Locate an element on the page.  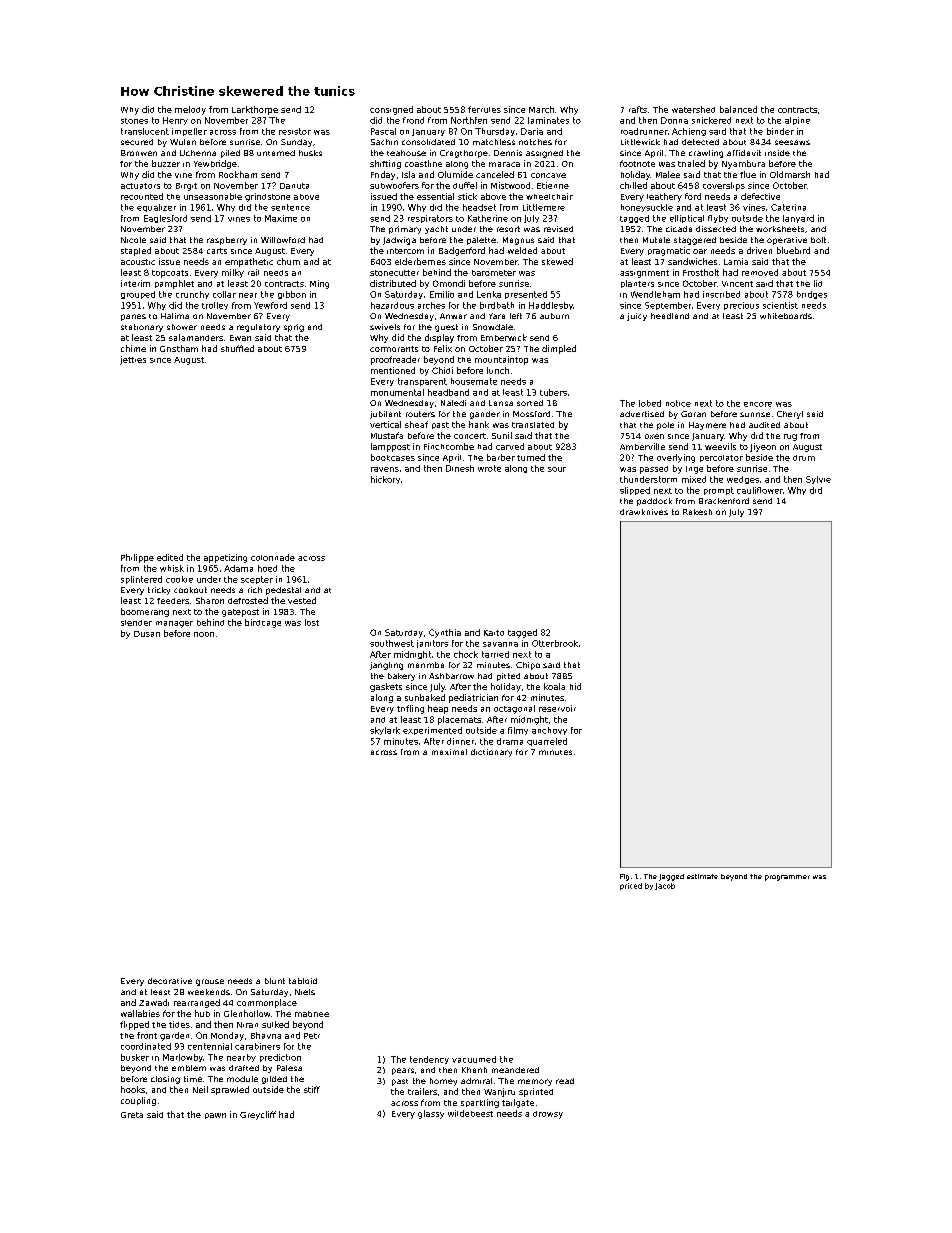
ferrules is located at coordinates (484, 109).
